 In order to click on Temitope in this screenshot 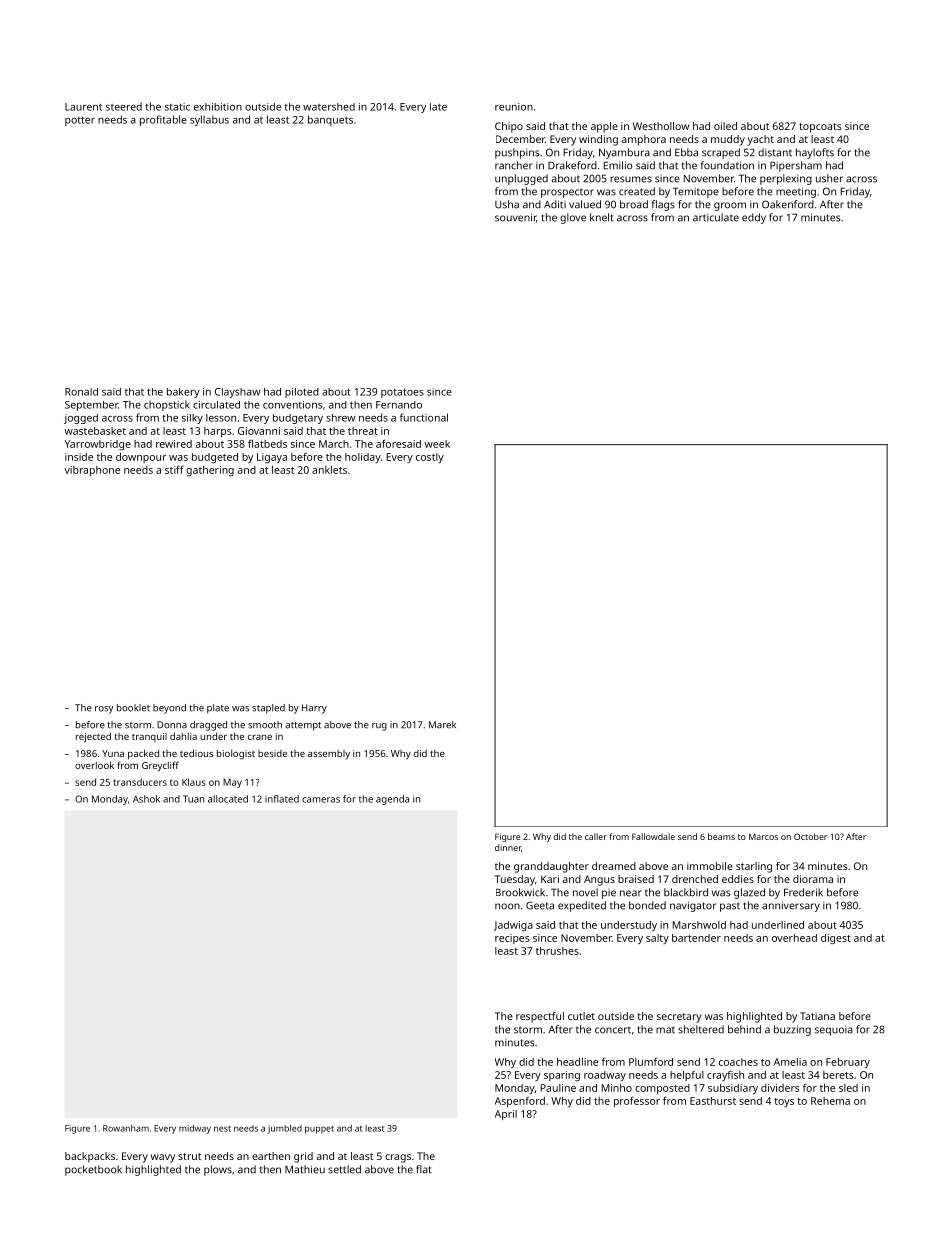, I will do `click(696, 192)`.
